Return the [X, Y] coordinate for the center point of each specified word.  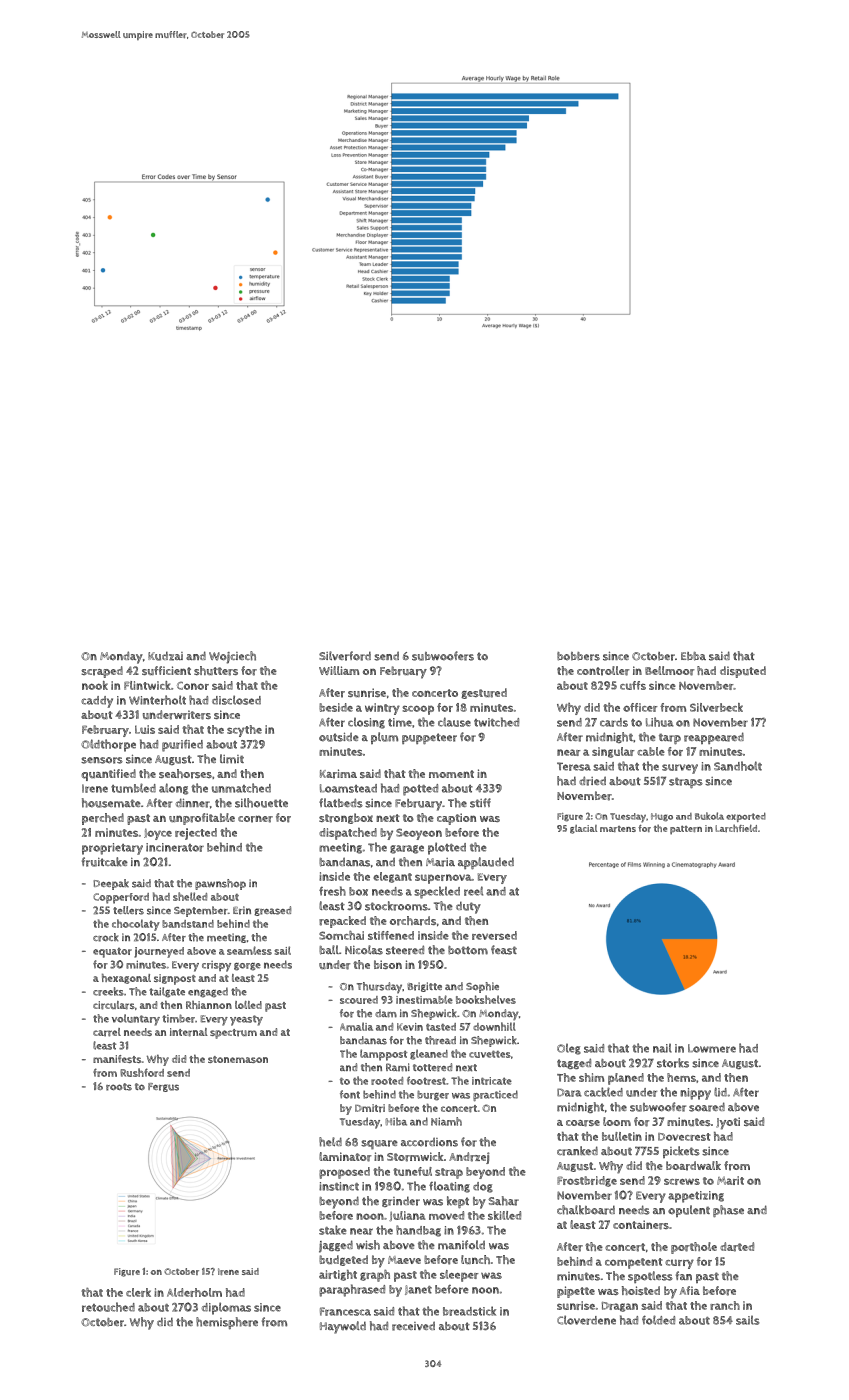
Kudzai [165, 656]
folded [658, 1320]
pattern [686, 830]
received [413, 1326]
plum [384, 738]
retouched [108, 1307]
